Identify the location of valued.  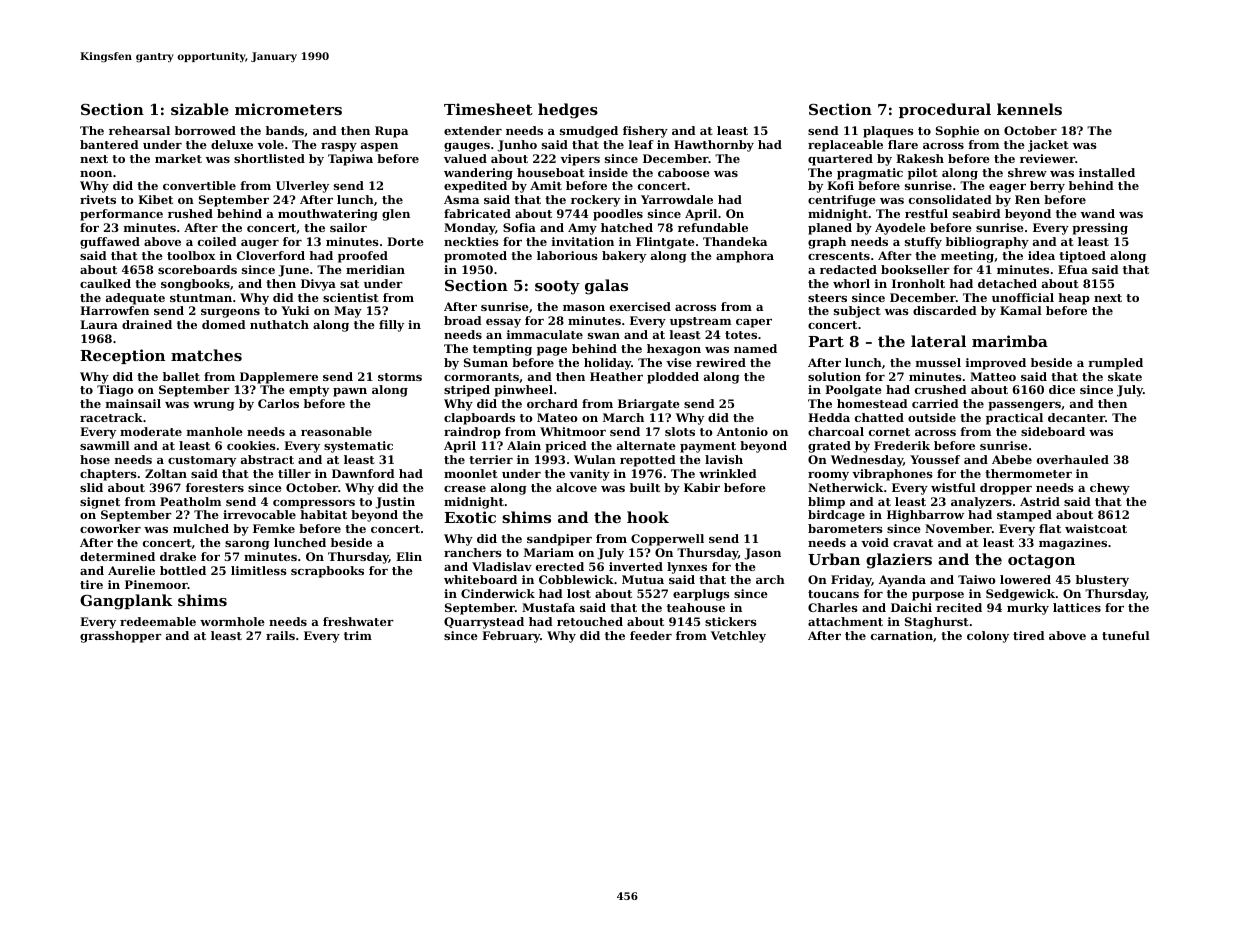
(465, 158).
